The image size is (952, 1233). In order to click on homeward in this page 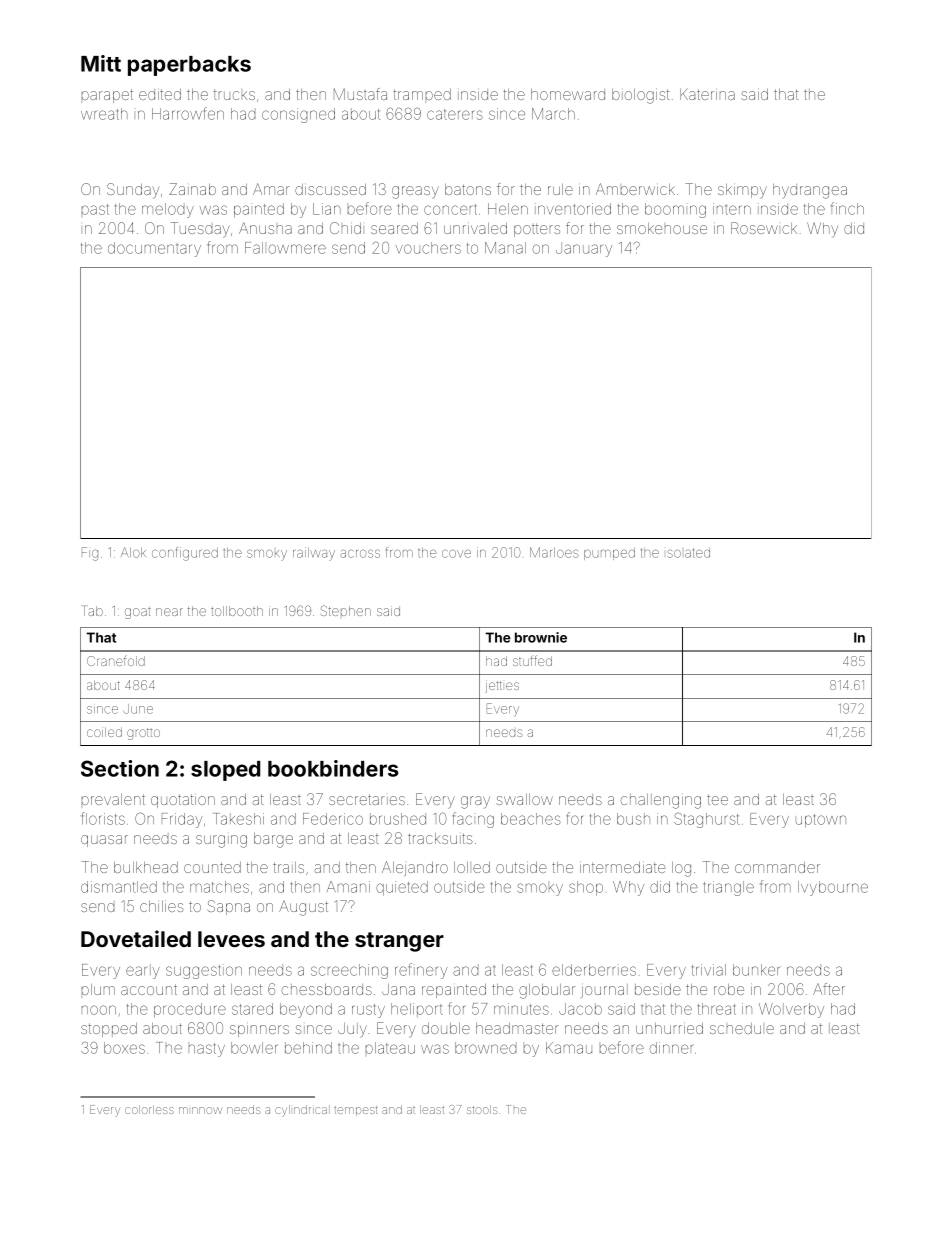, I will do `click(568, 94)`.
